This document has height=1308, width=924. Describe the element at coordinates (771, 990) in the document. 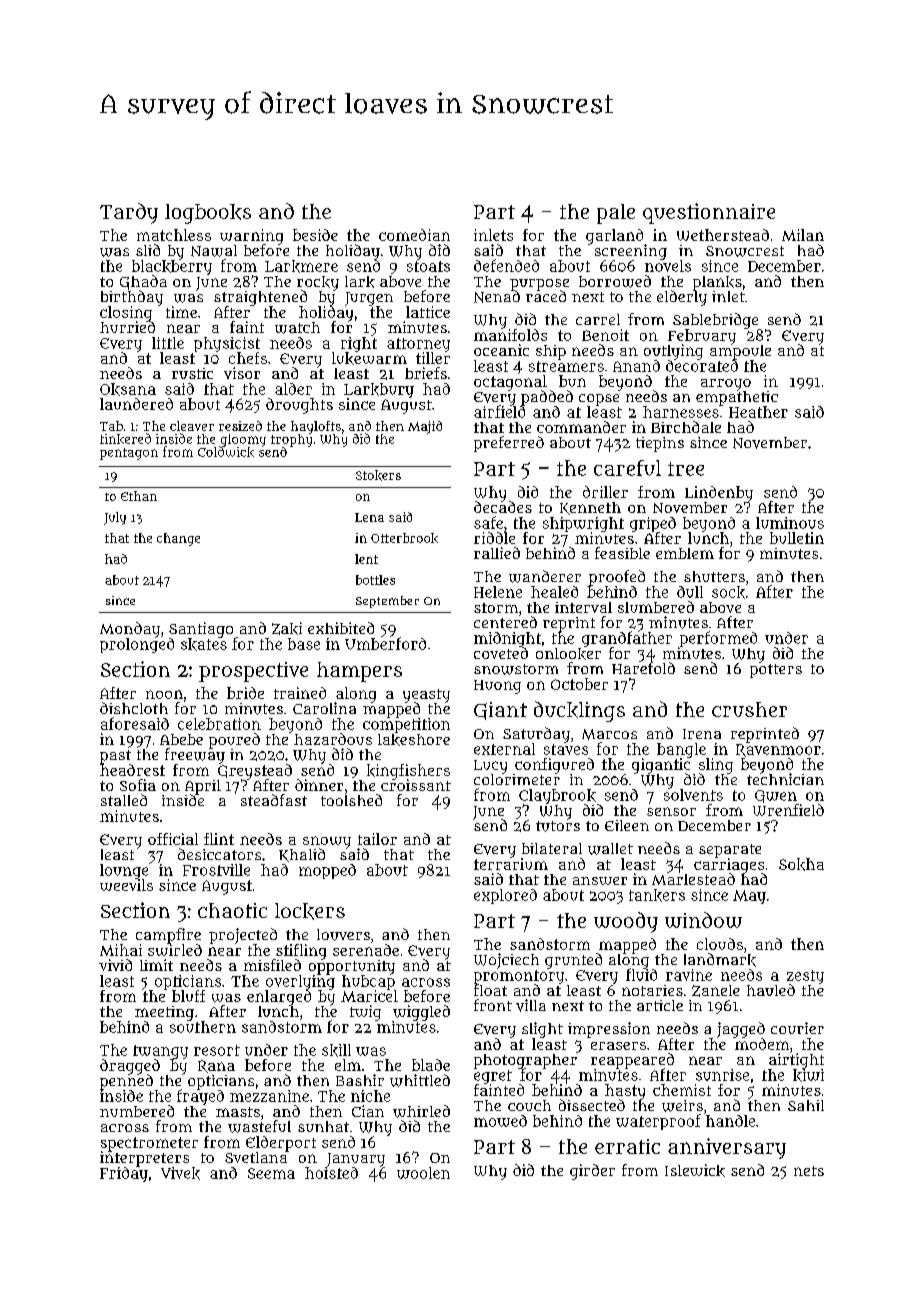

I see `hauled` at that location.
